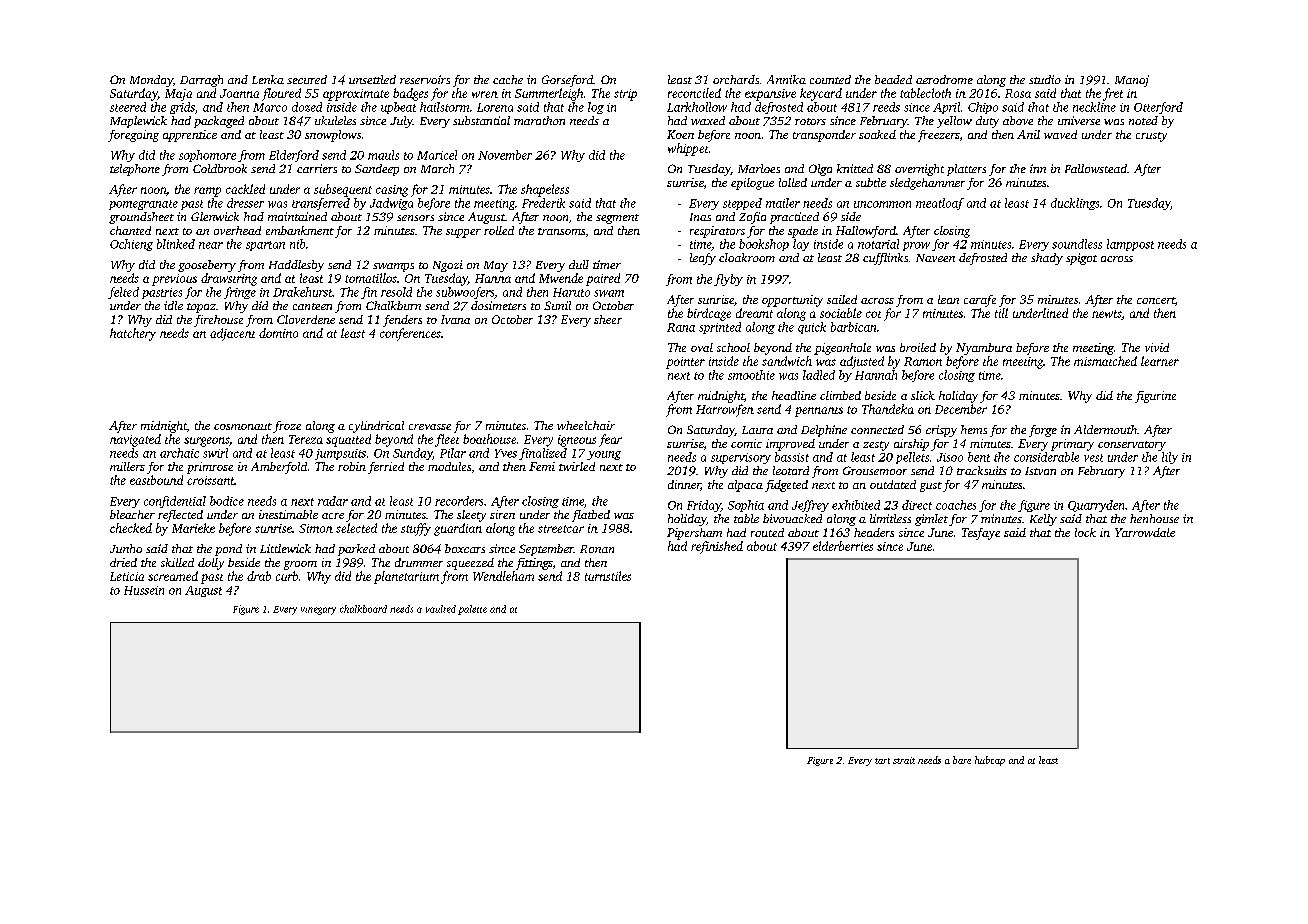 Image resolution: width=1308 pixels, height=924 pixels. I want to click on groundsheet, so click(141, 218).
